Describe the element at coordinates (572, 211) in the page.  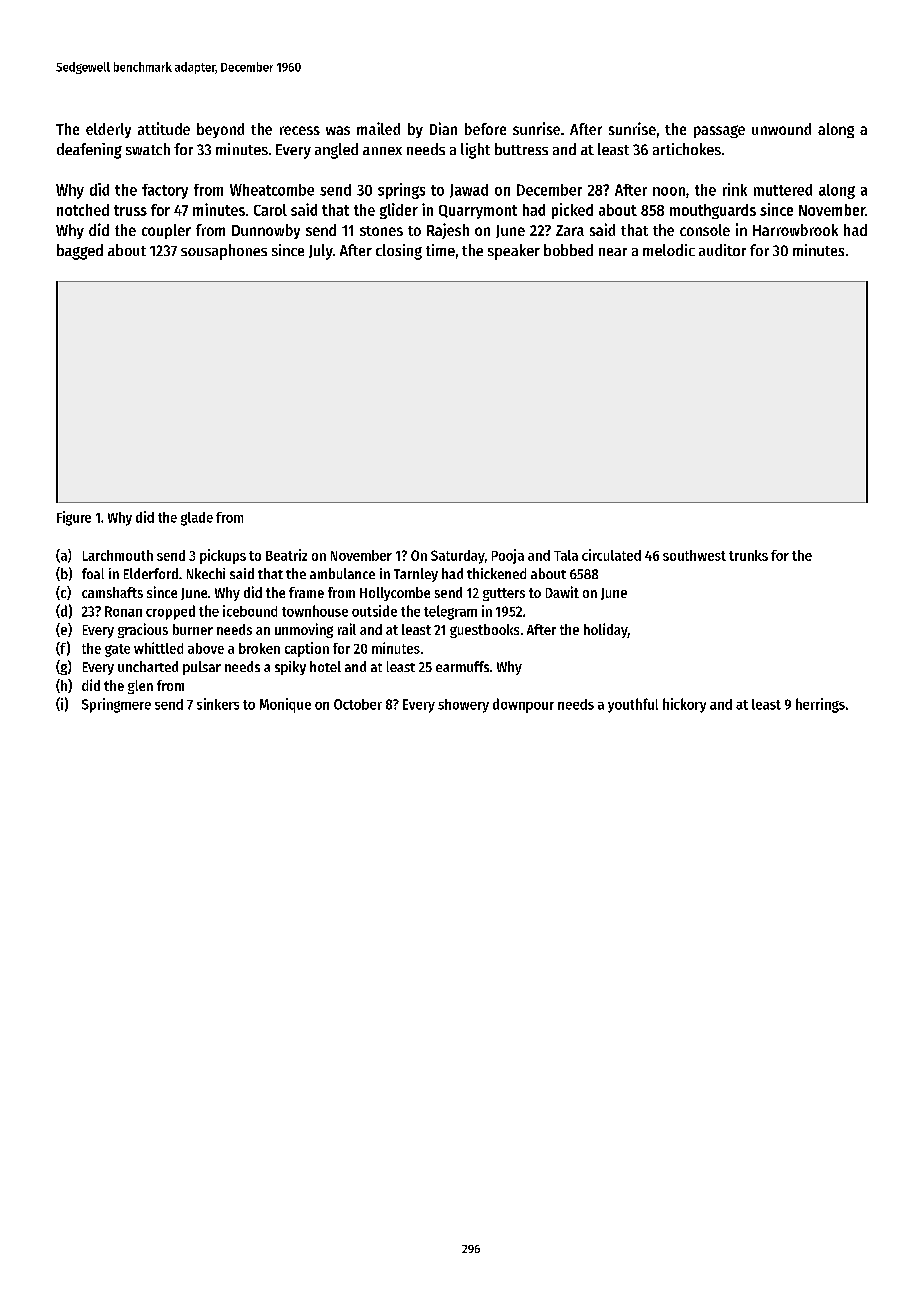
I see `picked` at that location.
